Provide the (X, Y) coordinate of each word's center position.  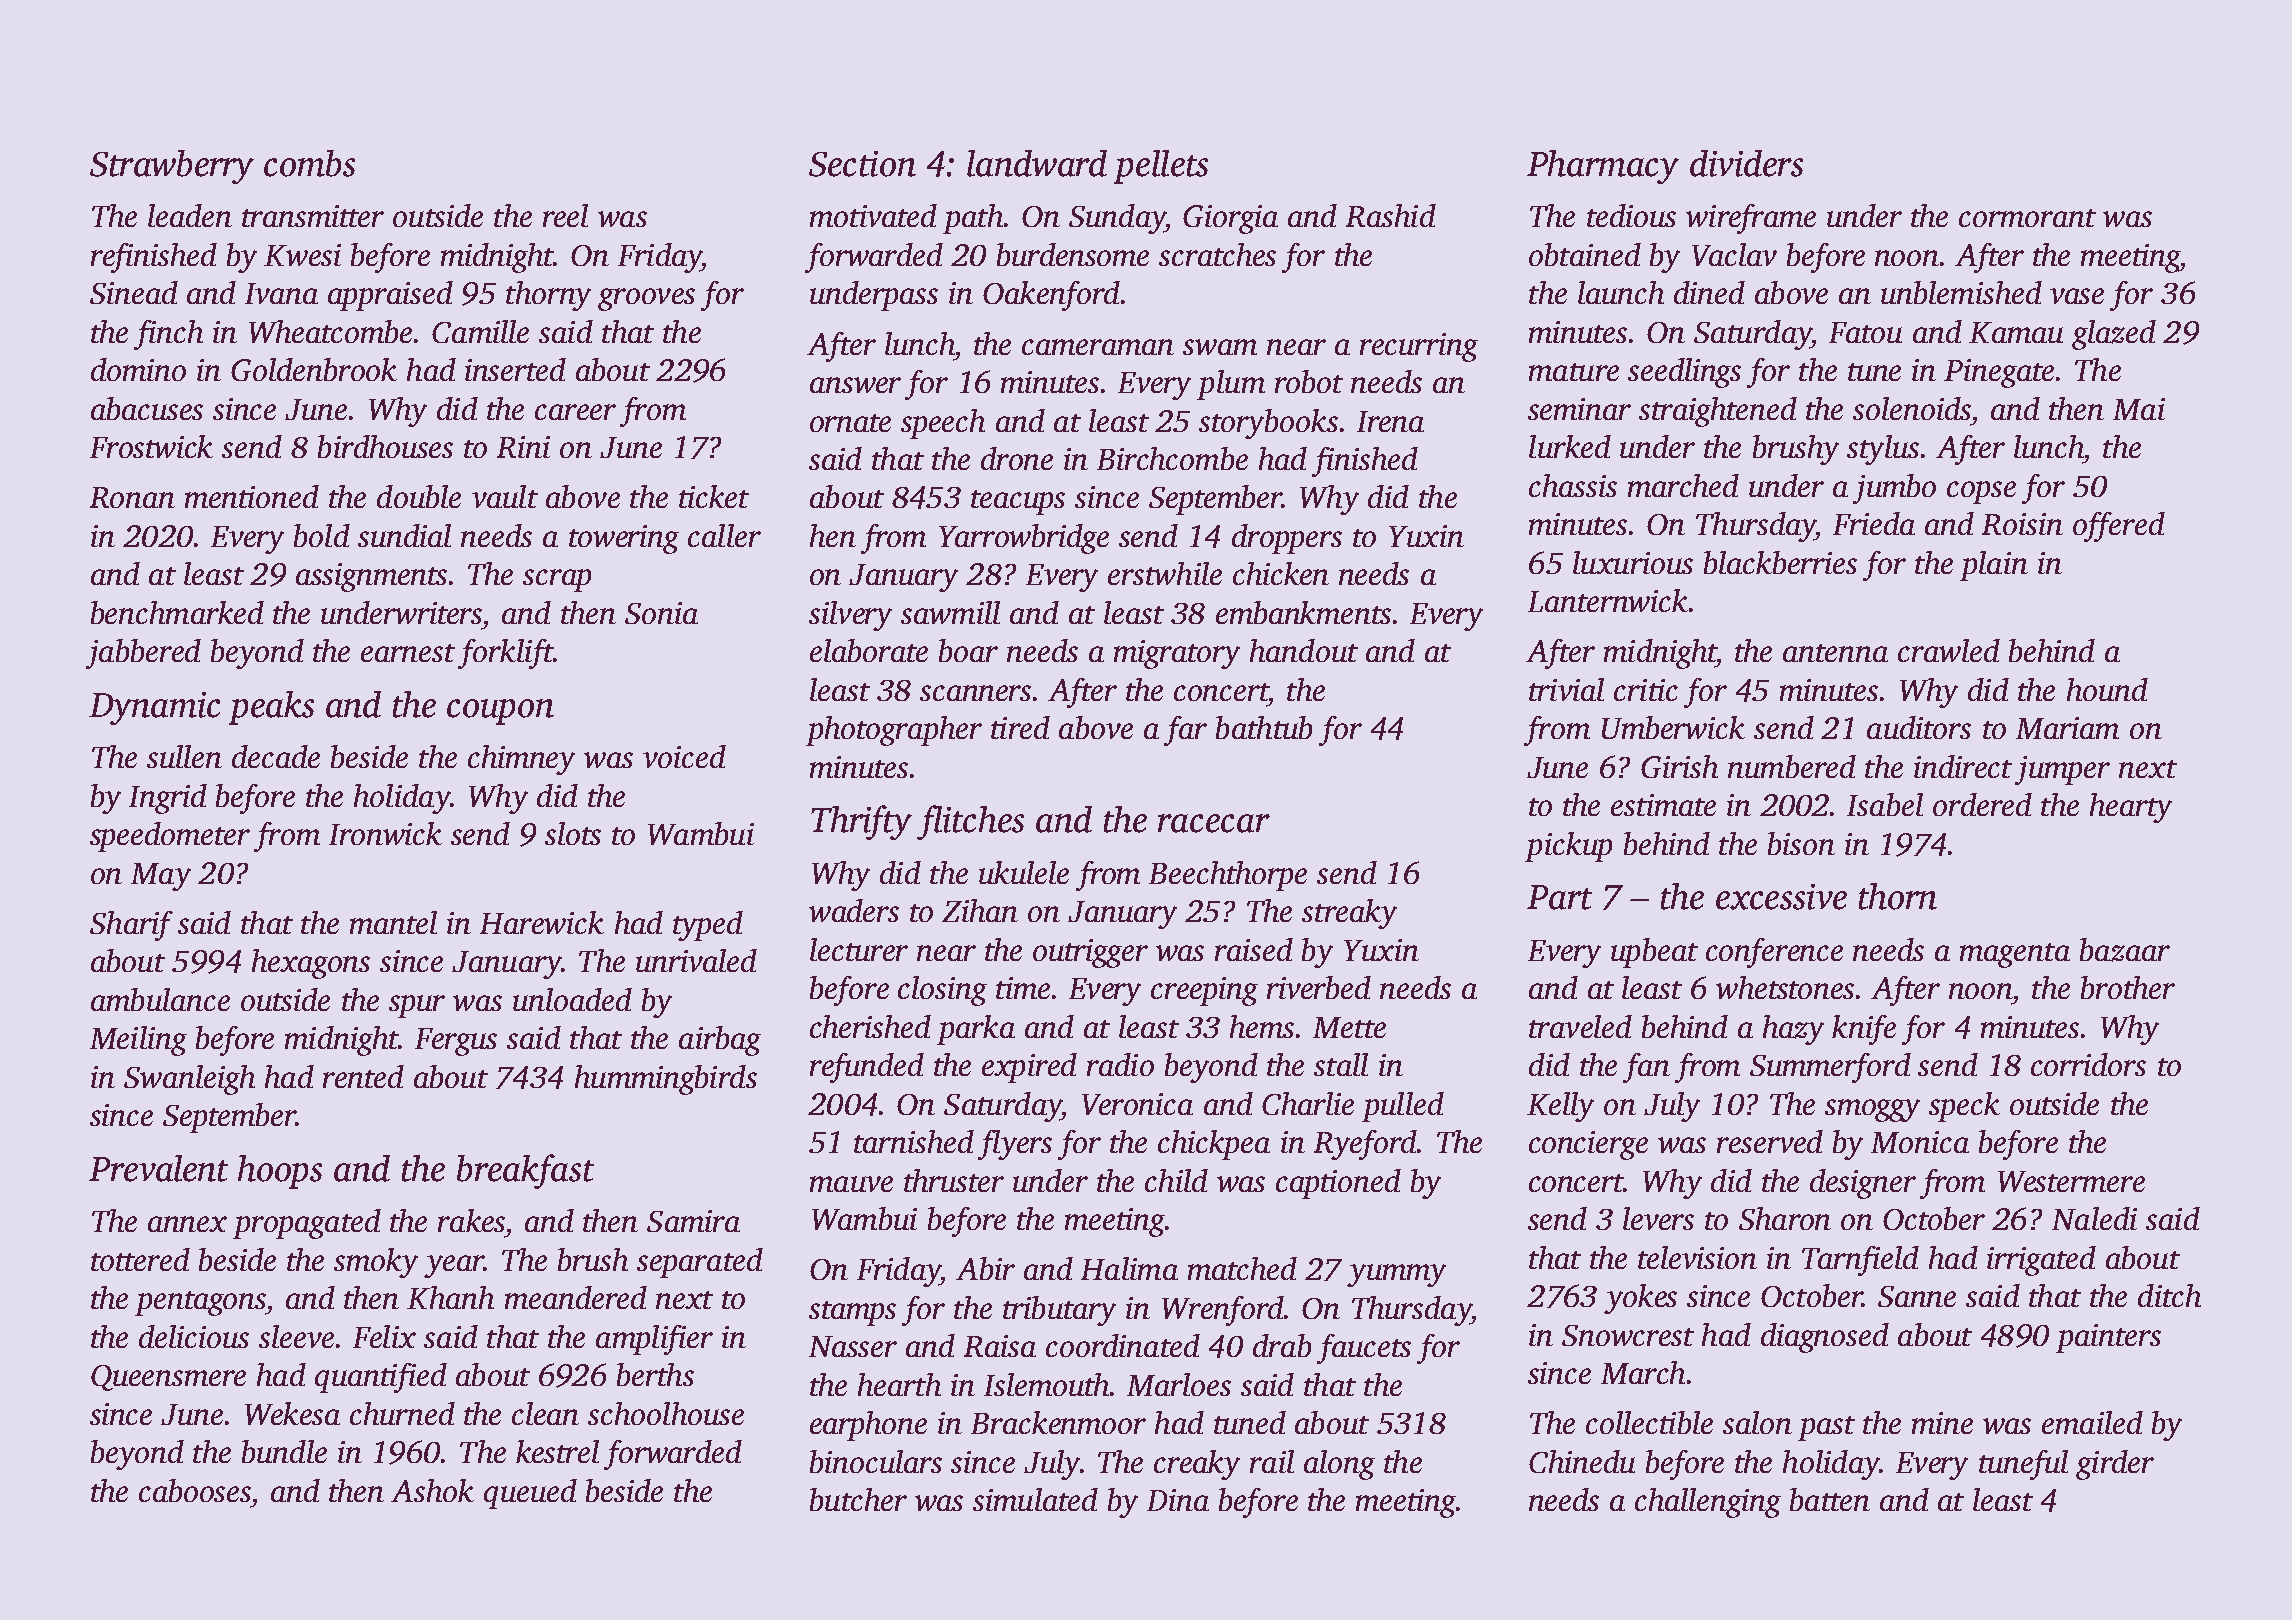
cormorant (2027, 218)
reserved (1770, 1141)
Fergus (456, 1042)
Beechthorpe (1228, 876)
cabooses (195, 1490)
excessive (1781, 897)
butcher (858, 1499)
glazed (2114, 335)
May (161, 877)
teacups (1018, 502)
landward (1037, 163)
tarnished (914, 1141)
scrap (557, 580)
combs (309, 163)
